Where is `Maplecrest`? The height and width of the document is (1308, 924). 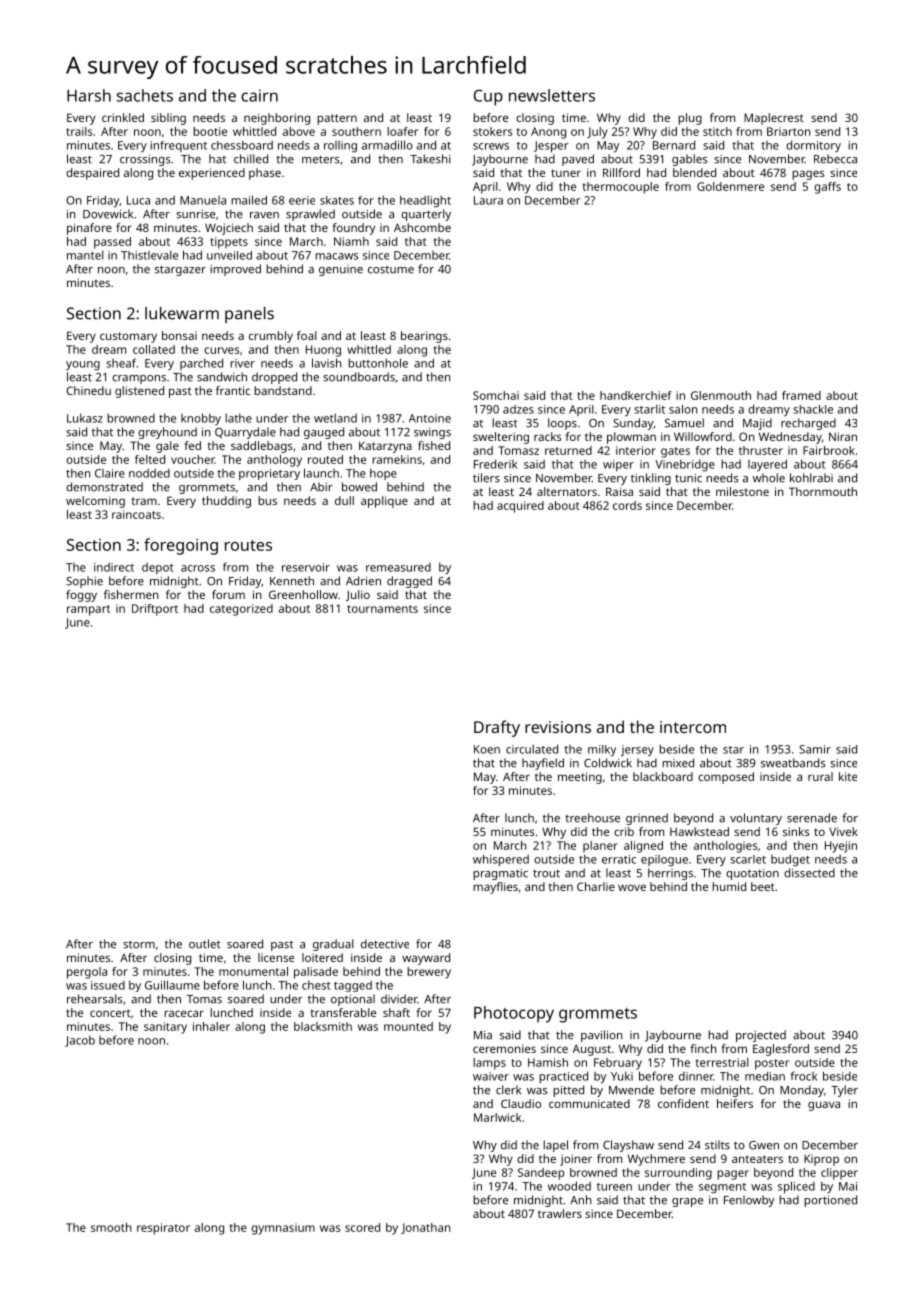 Maplecrest is located at coordinates (774, 119).
